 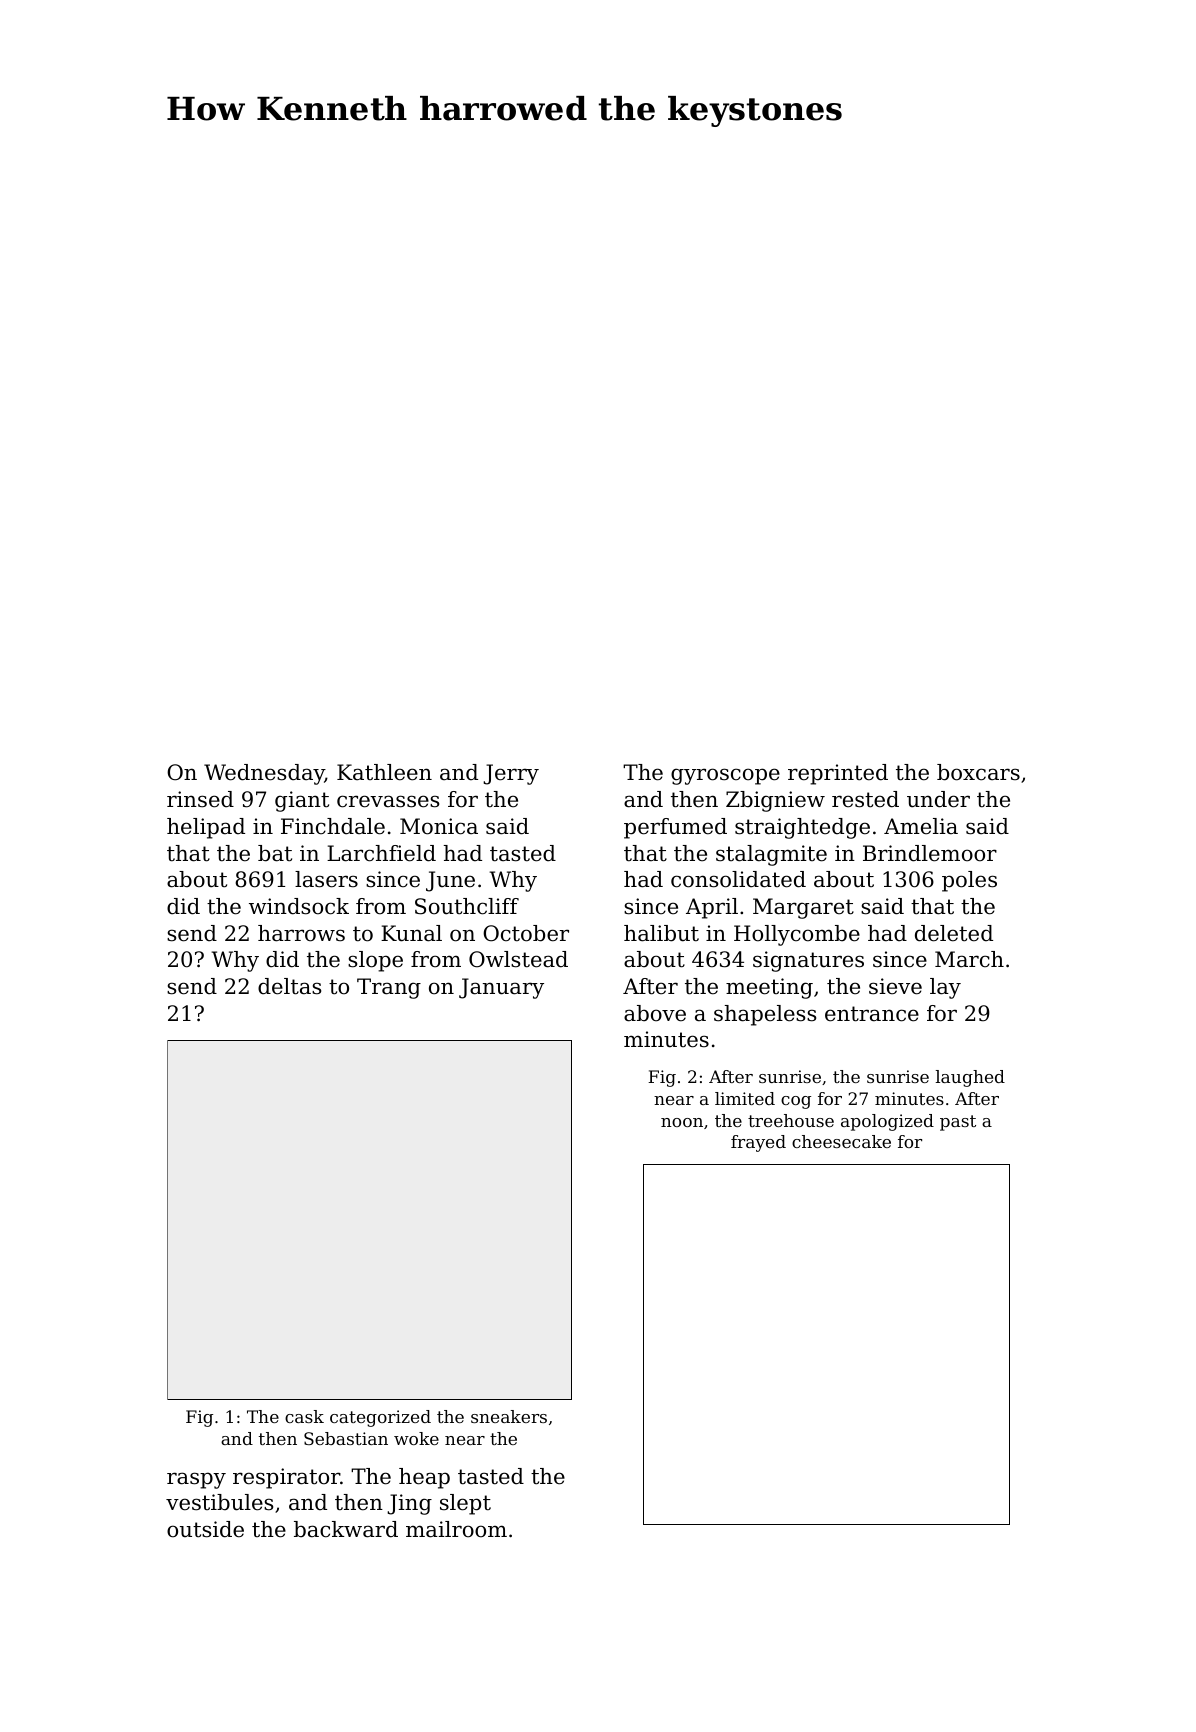 I want to click on sneakers, so click(x=509, y=1416).
